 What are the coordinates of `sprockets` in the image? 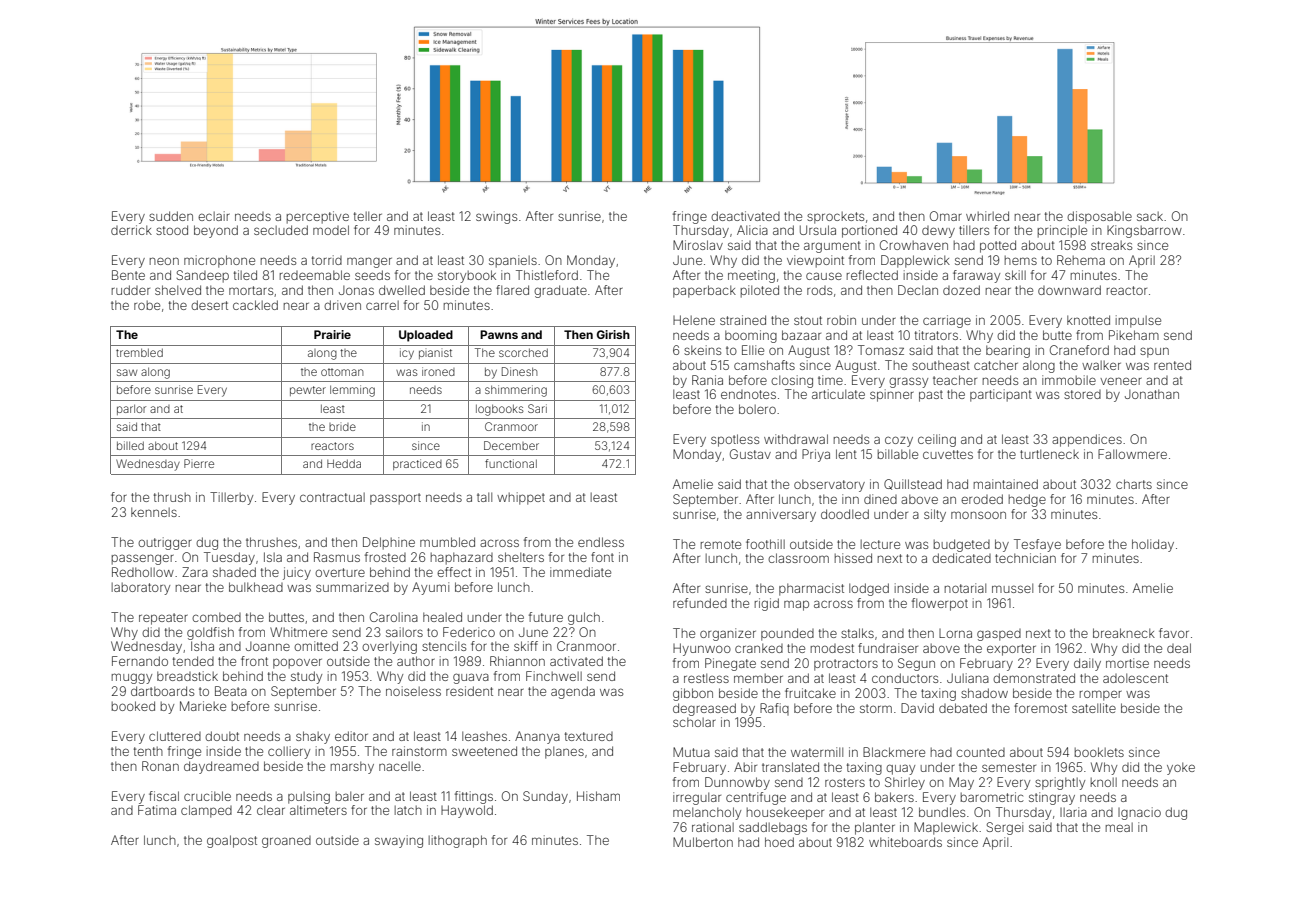 It's located at (835, 218).
